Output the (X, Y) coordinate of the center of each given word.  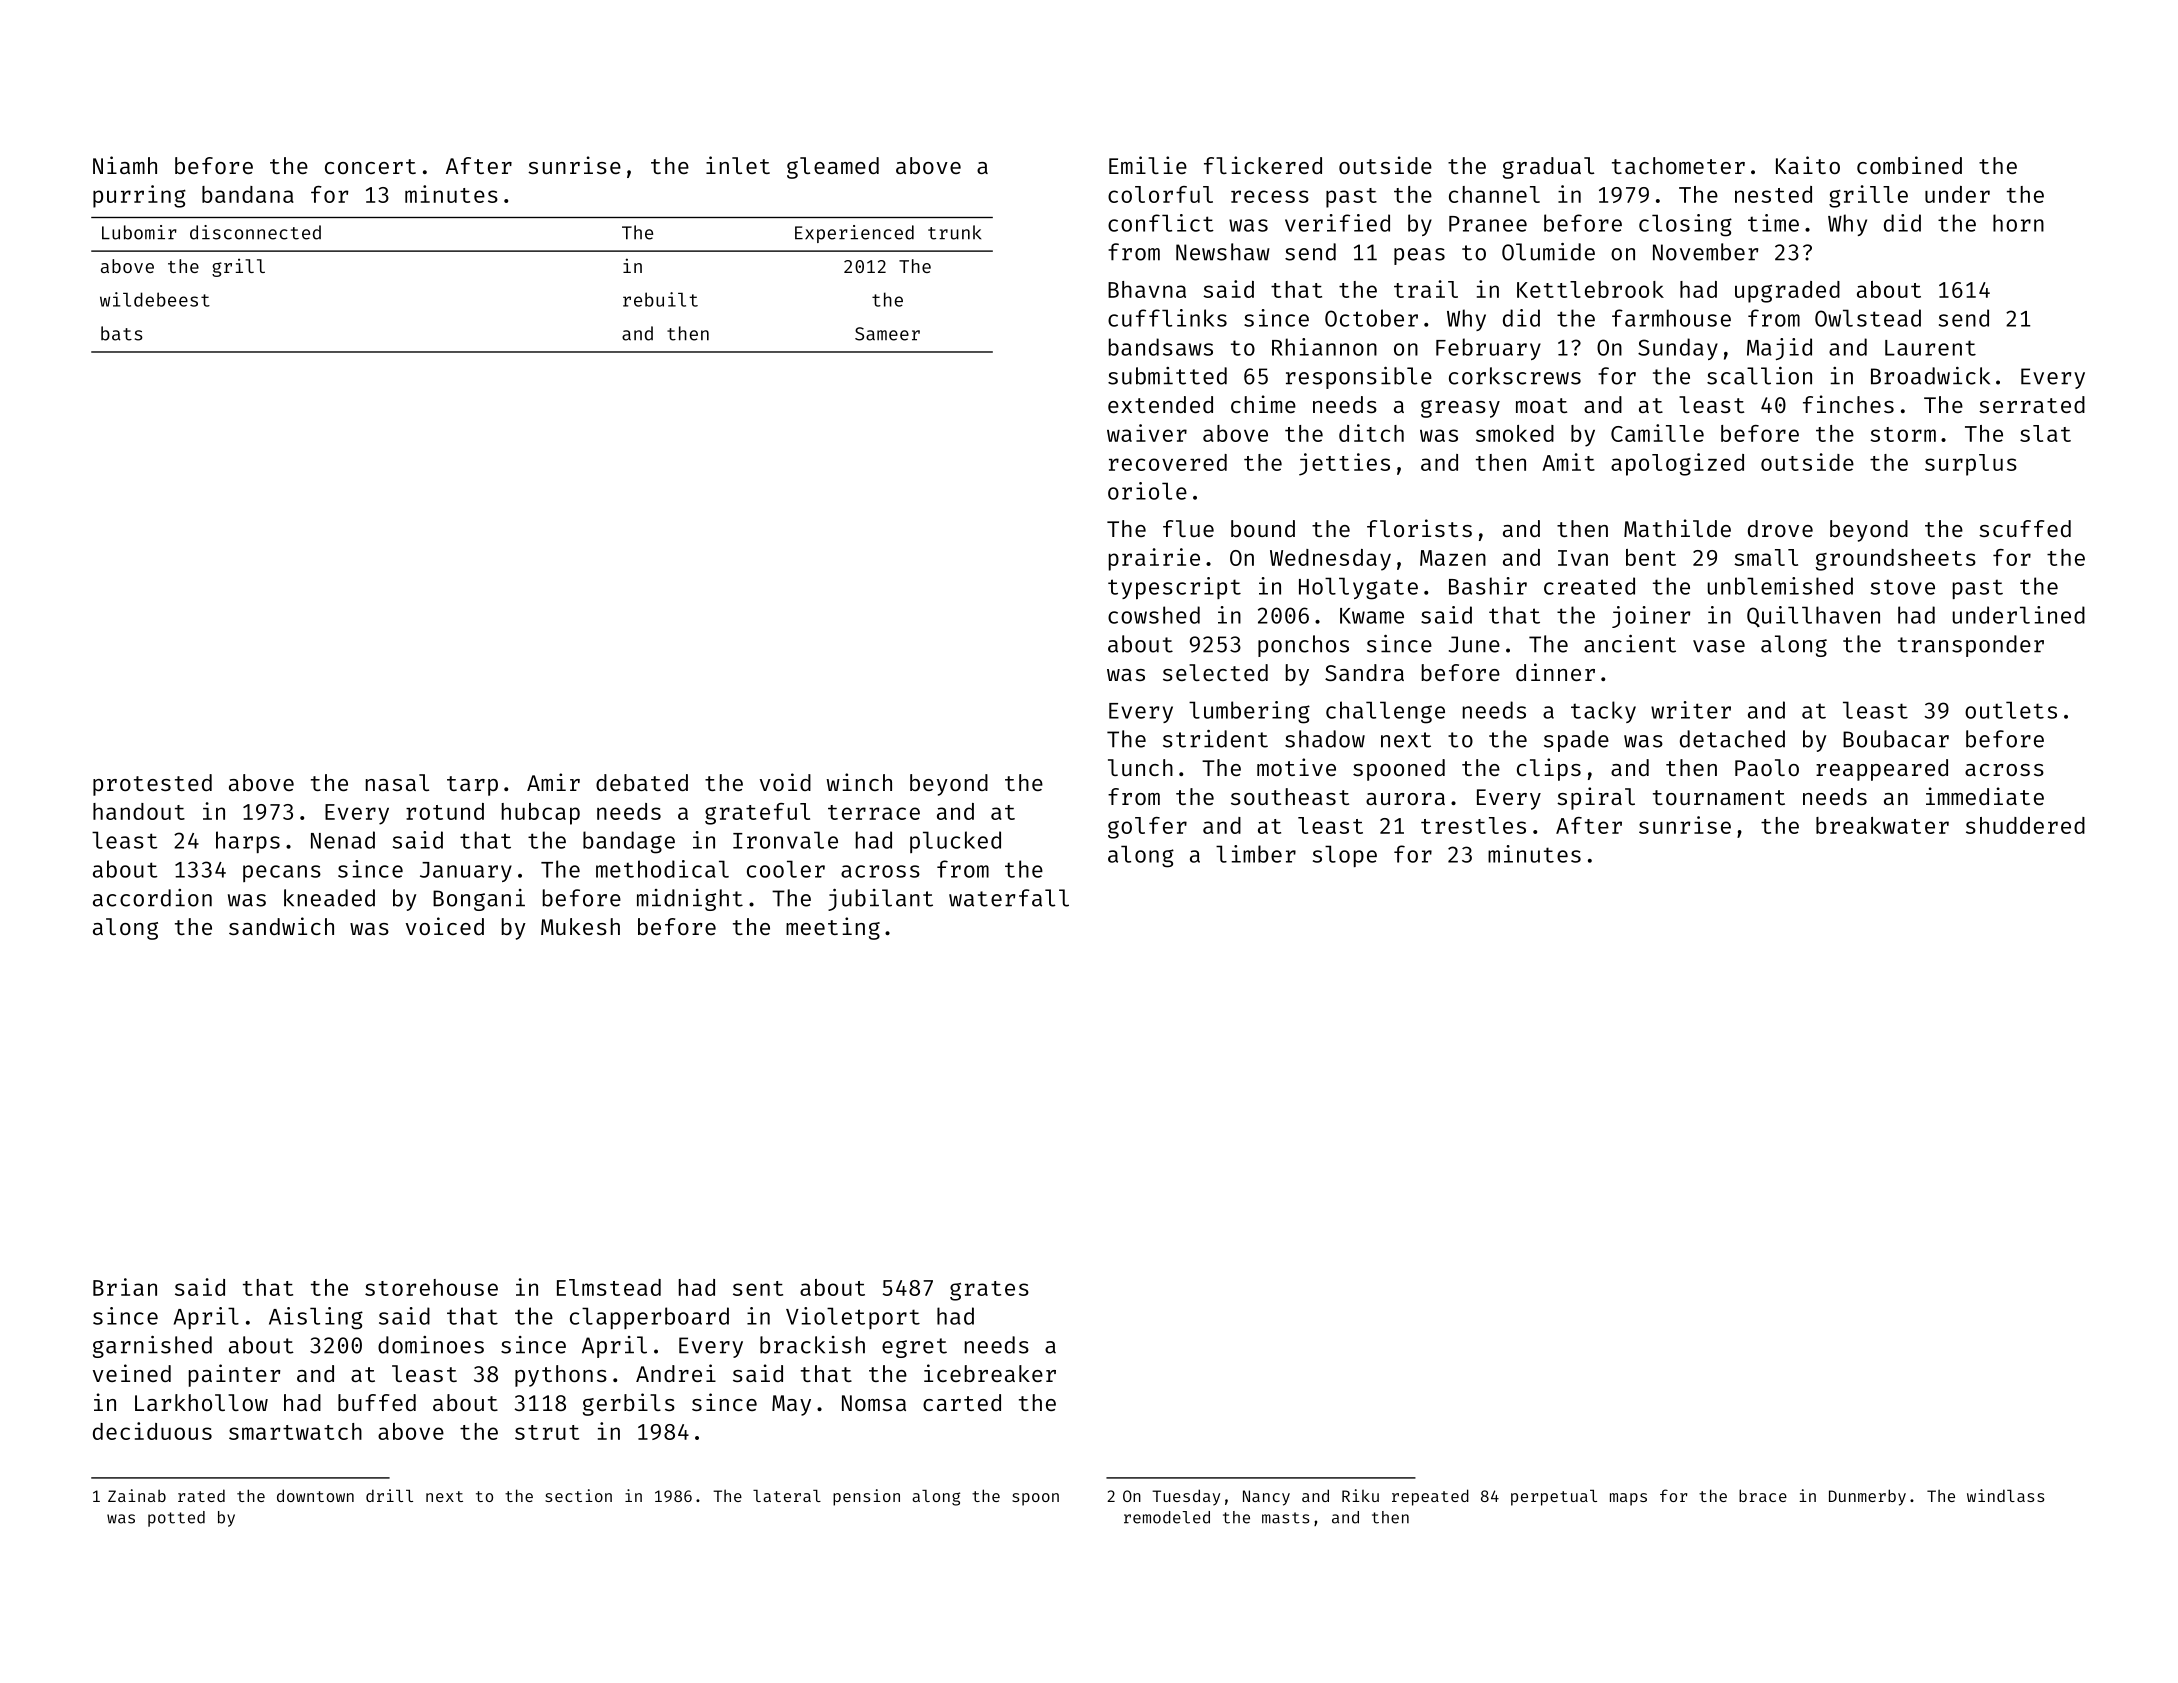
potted (176, 1519)
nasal (397, 782)
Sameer (887, 334)
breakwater (1882, 825)
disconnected (255, 232)
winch (859, 782)
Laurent (1930, 348)
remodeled (1167, 1517)
